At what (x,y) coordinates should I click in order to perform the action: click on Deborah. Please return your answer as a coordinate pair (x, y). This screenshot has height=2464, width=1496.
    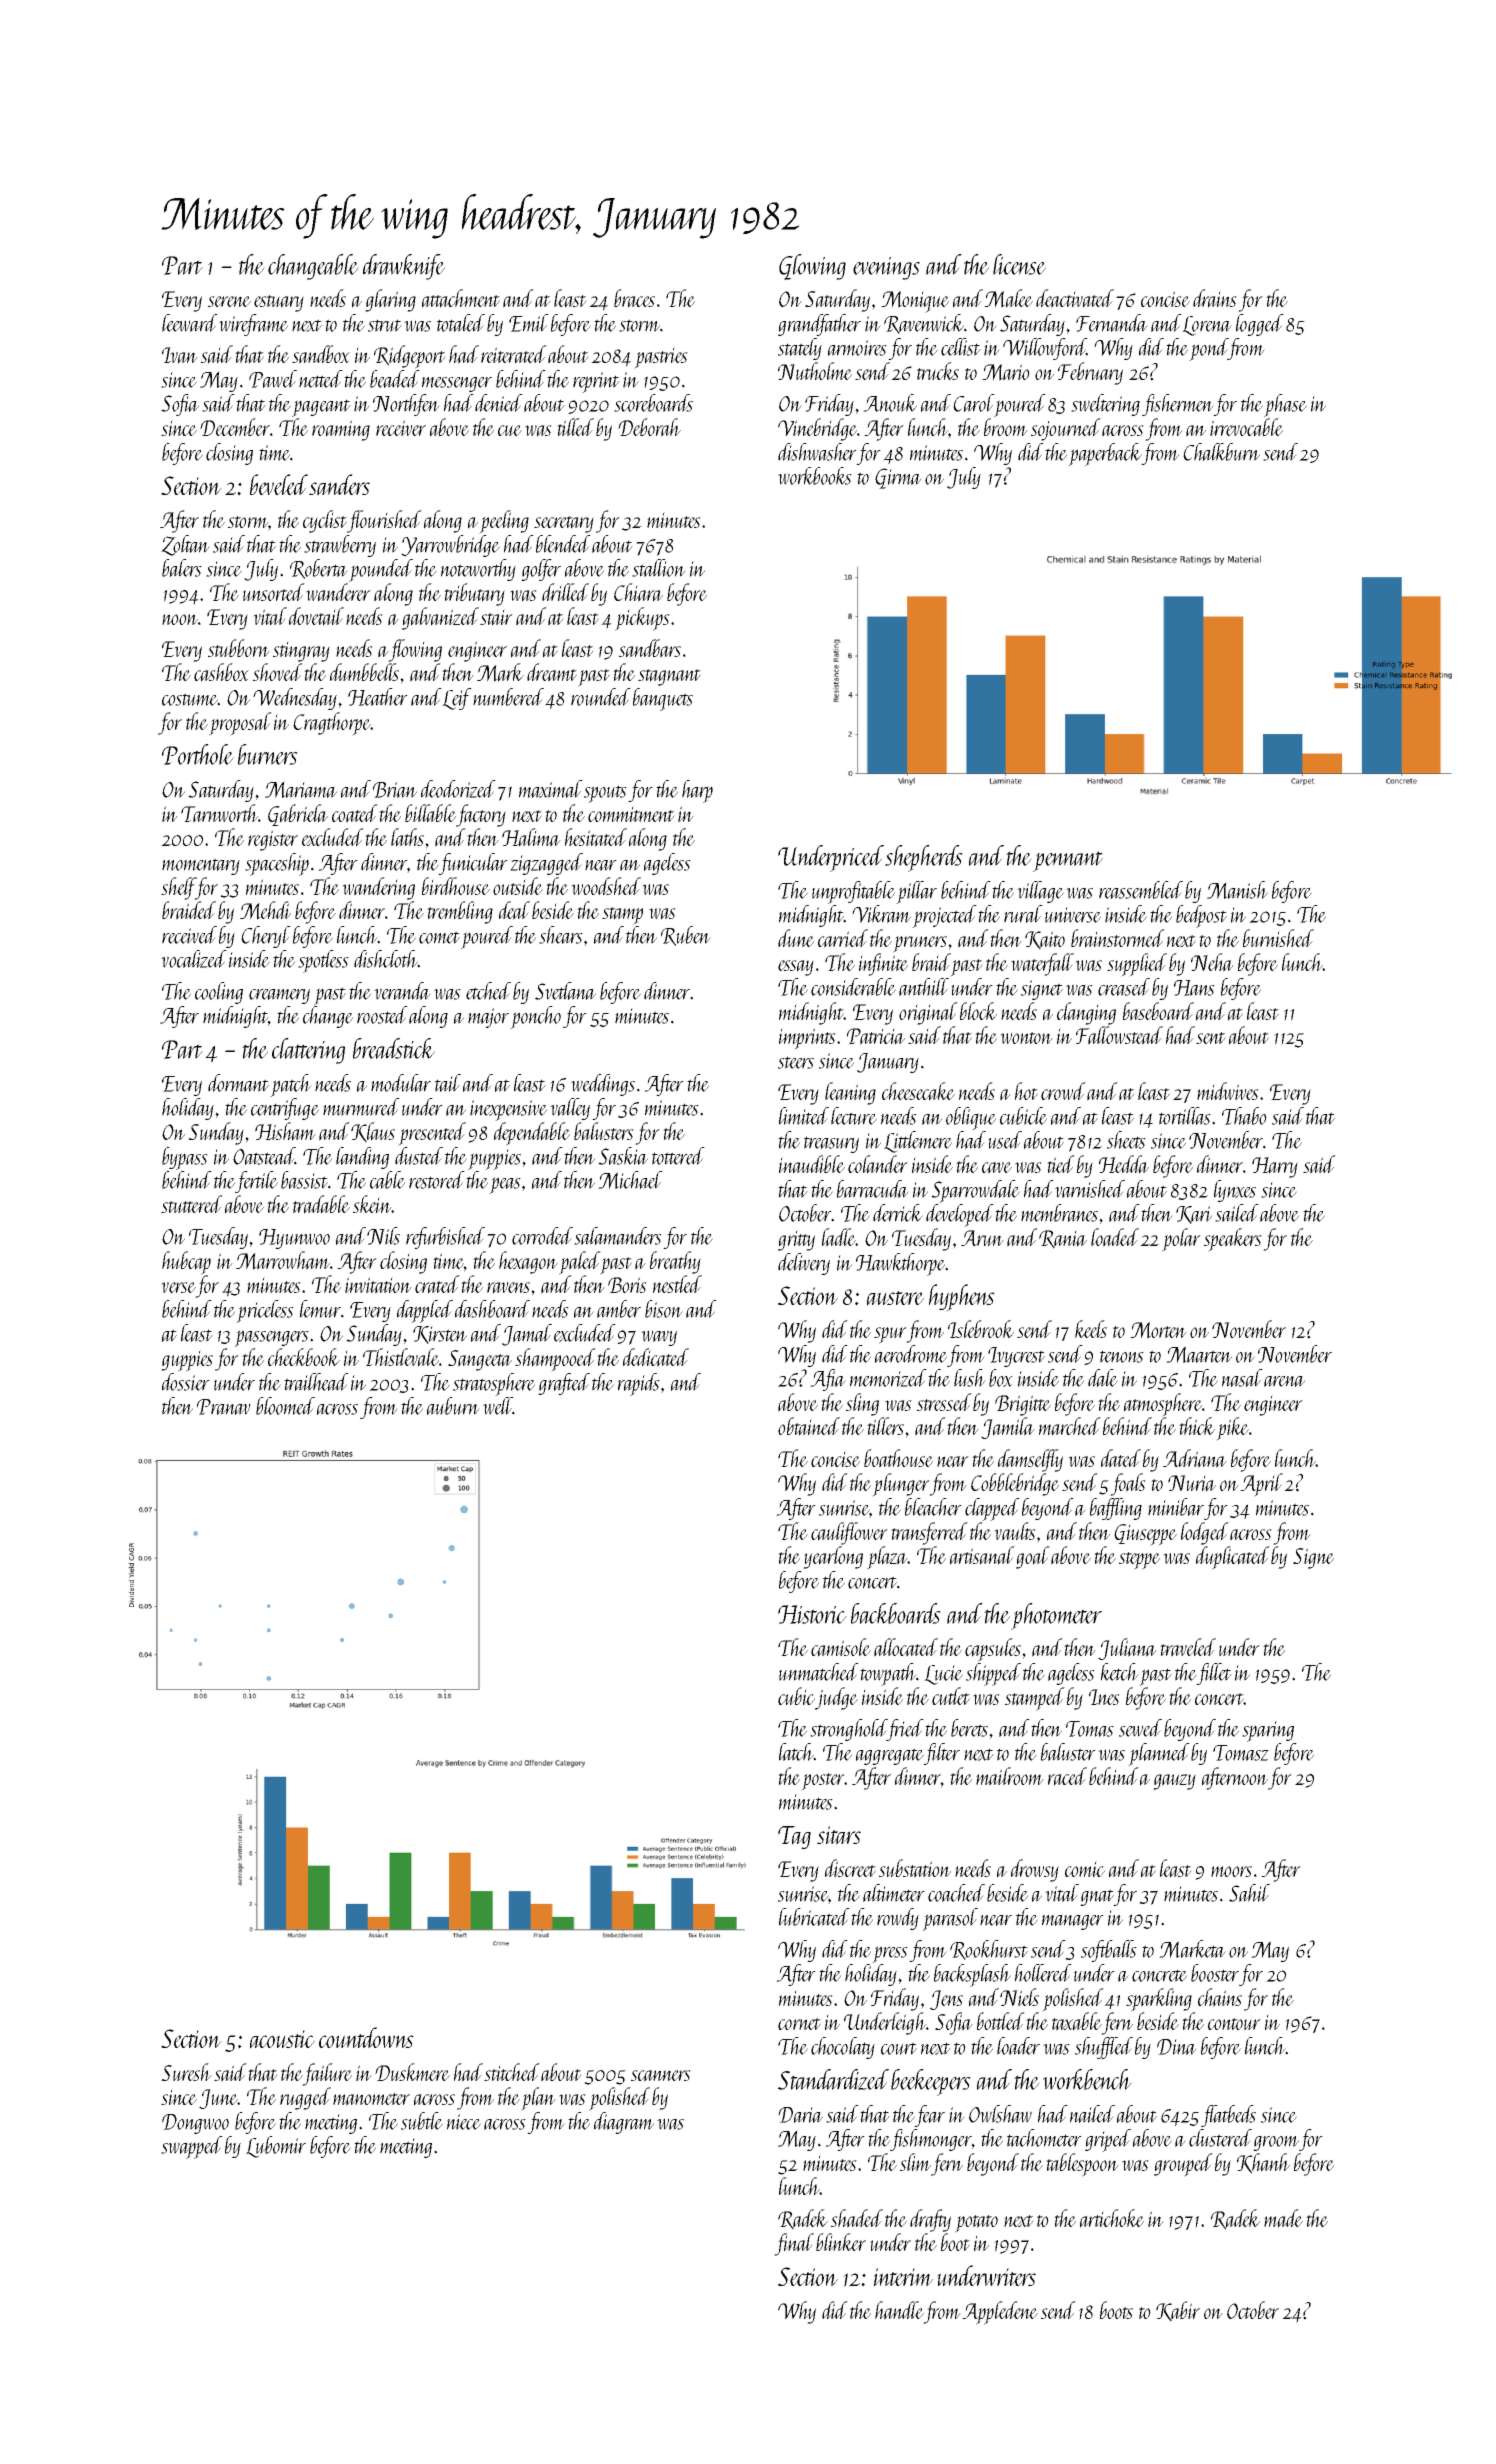
    Looking at the image, I should click on (649, 427).
